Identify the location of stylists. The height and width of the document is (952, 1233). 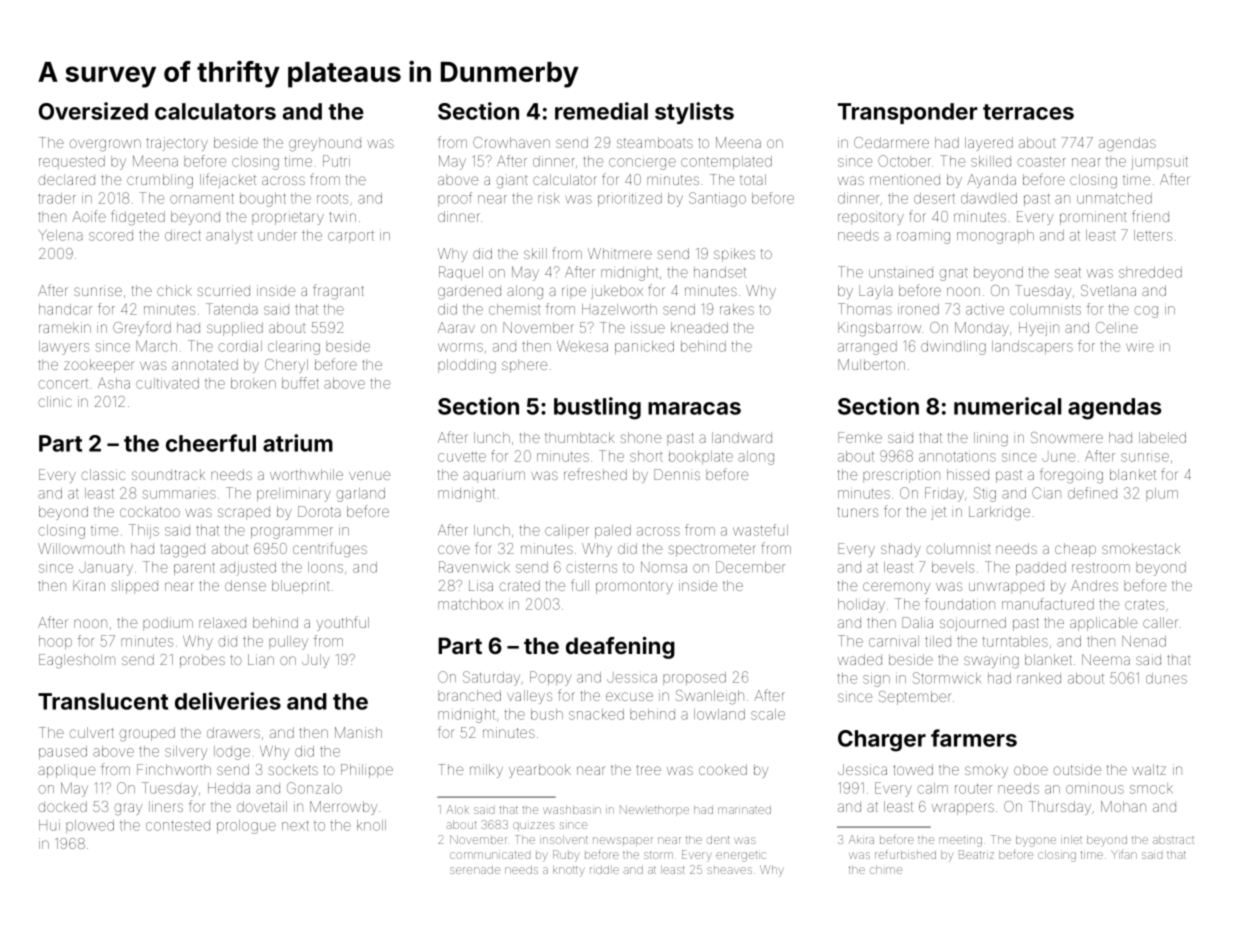
(694, 113).
